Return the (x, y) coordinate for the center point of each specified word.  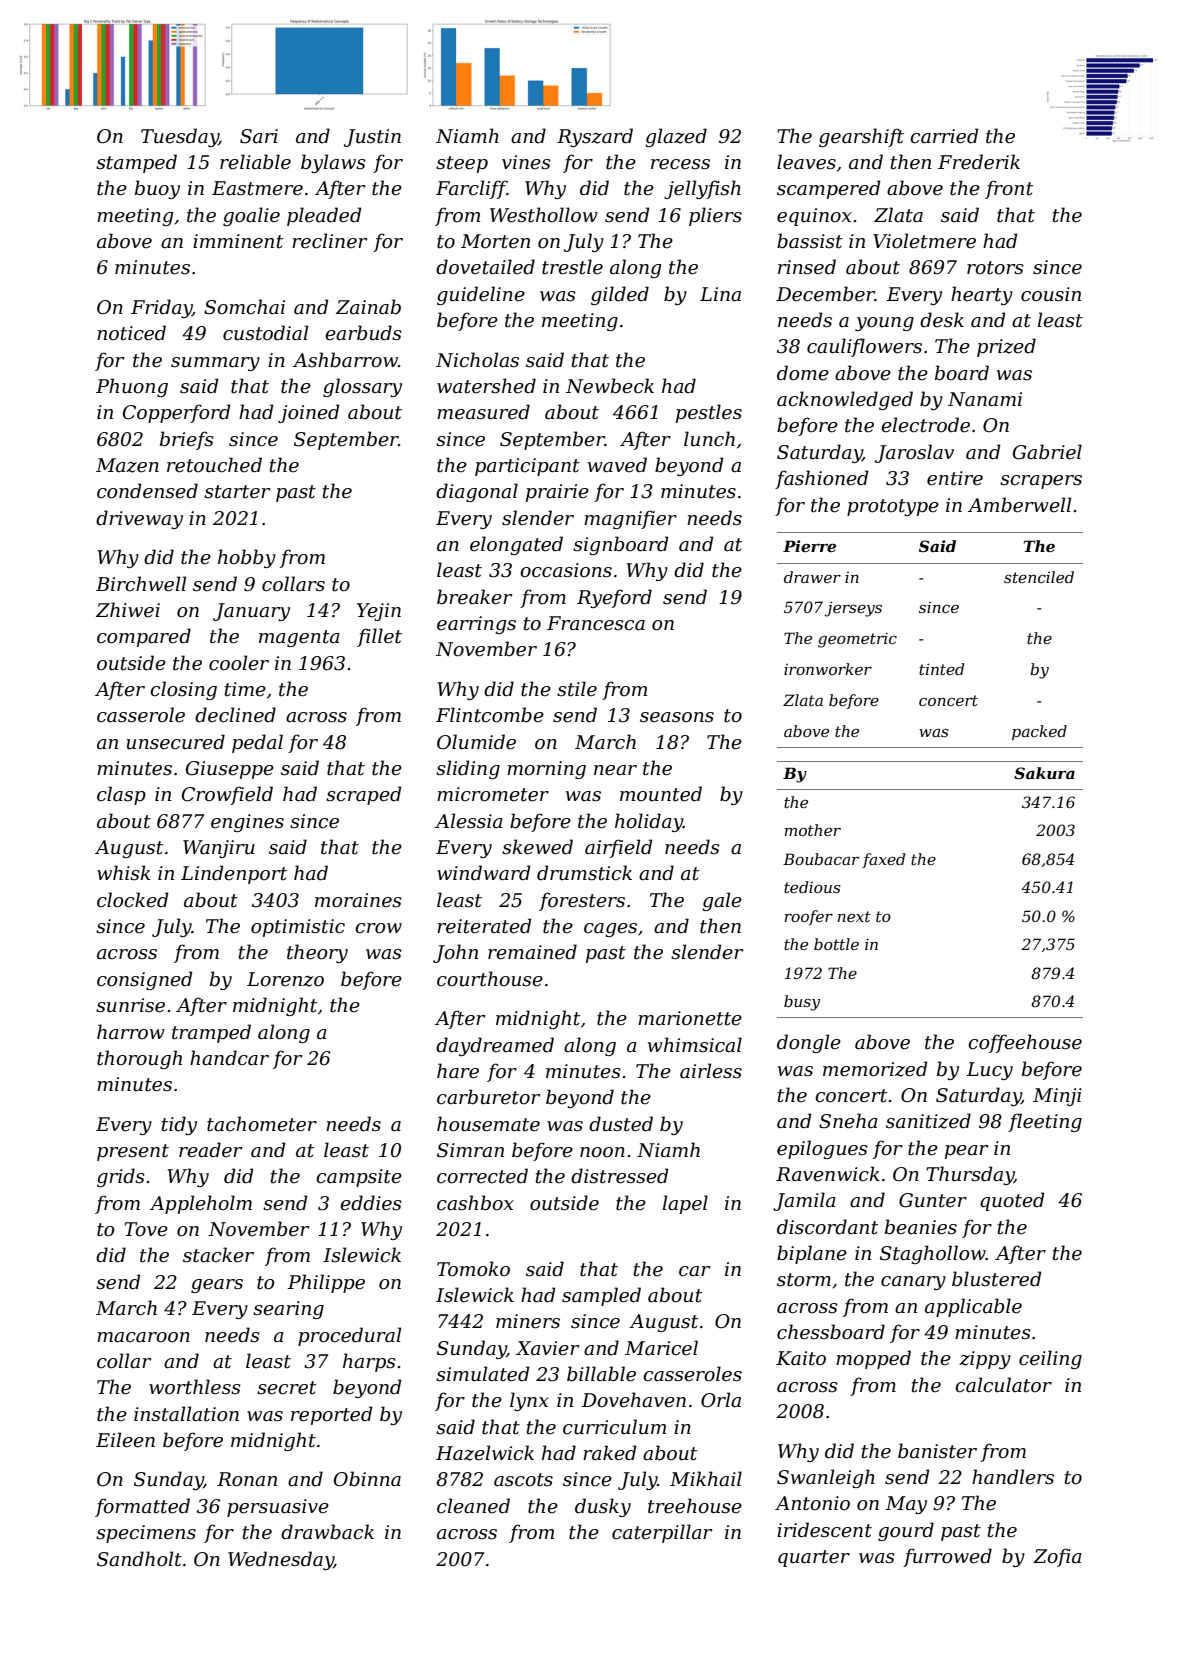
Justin (372, 138)
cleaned (473, 1506)
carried (944, 136)
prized (1006, 347)
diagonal (477, 492)
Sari (259, 136)
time (245, 689)
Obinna (367, 1479)
